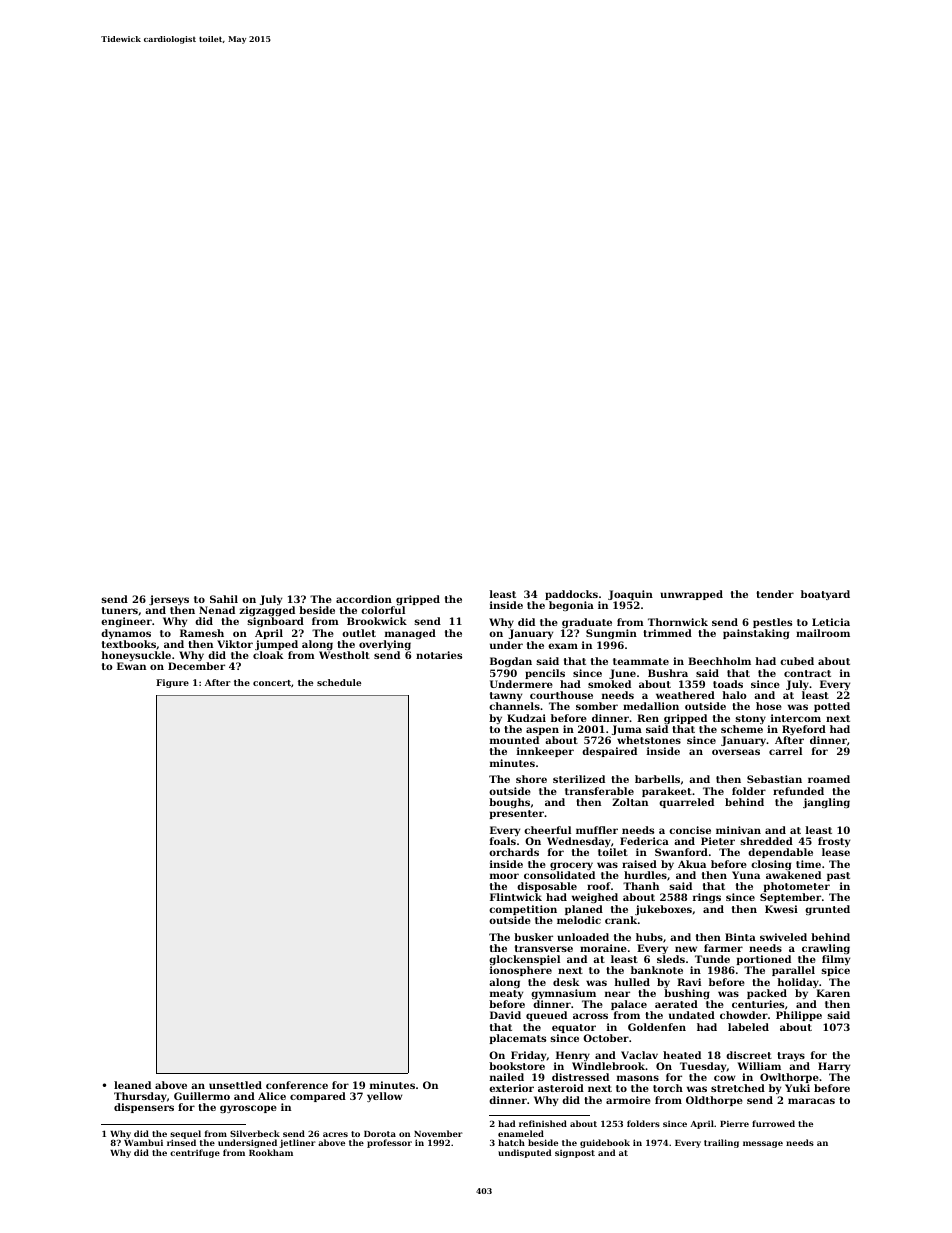  Describe the element at coordinates (657, 779) in the screenshot. I see `barbells` at that location.
